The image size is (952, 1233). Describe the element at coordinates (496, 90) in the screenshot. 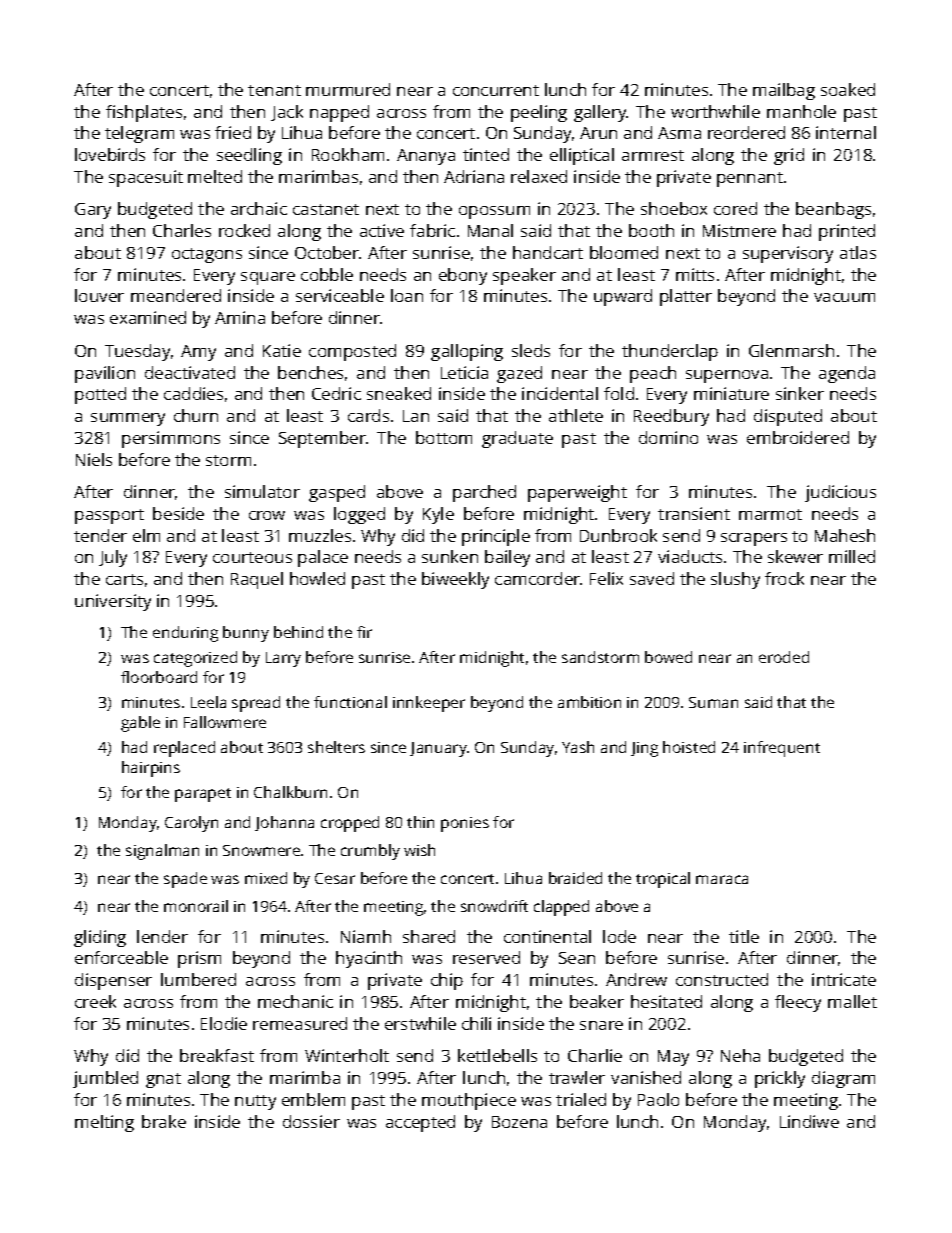

I see `concurrent` at that location.
